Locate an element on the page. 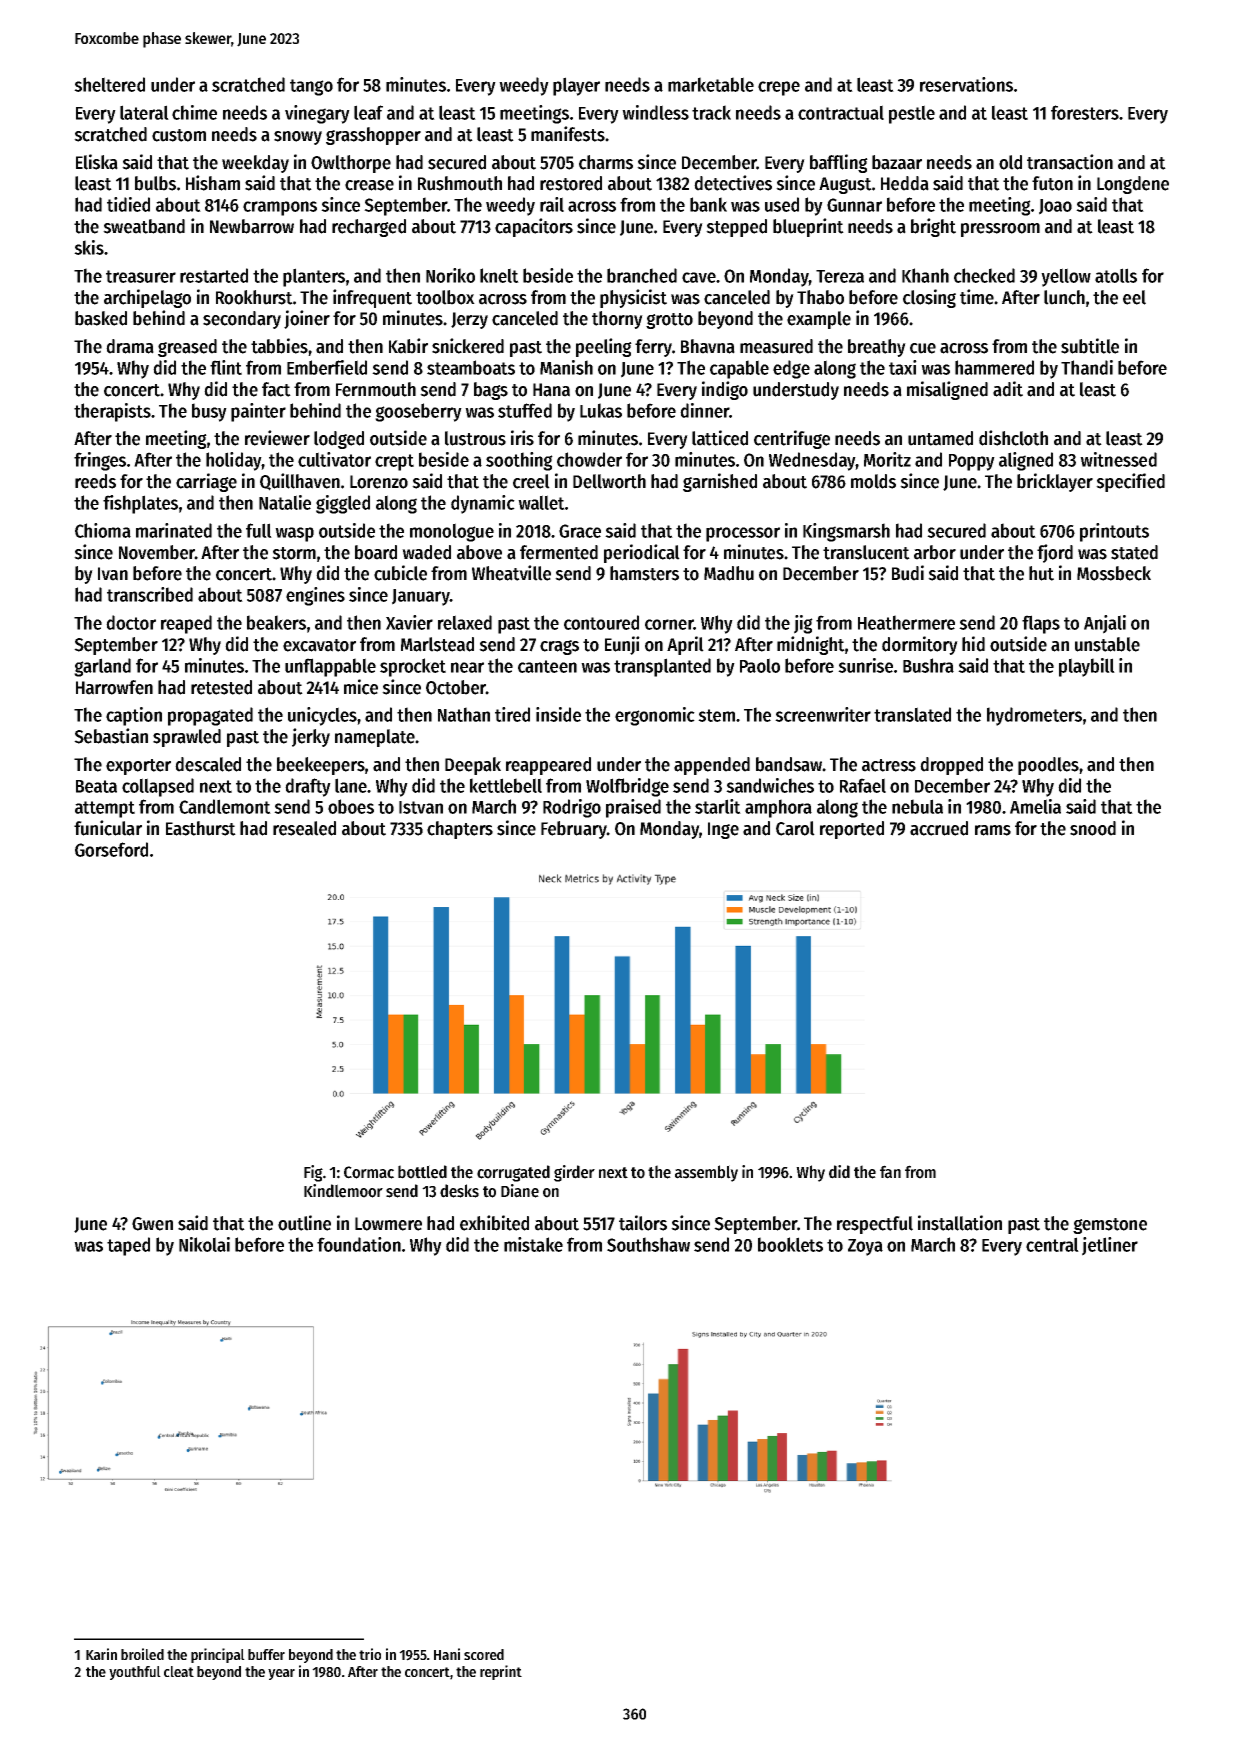  booklets is located at coordinates (790, 1244).
